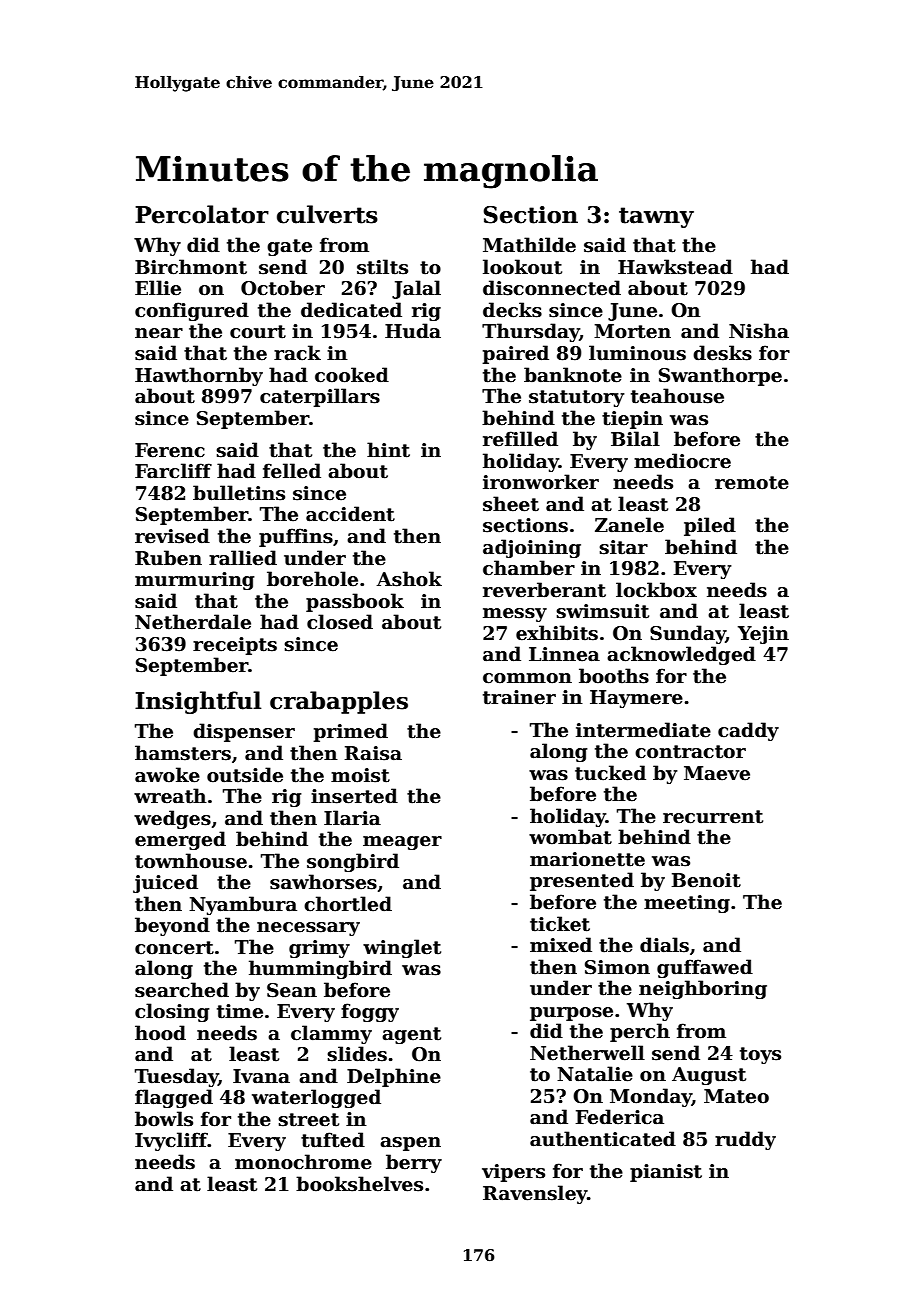 Image resolution: width=924 pixels, height=1311 pixels. What do you see at coordinates (513, 1173) in the image?
I see `vipers` at bounding box center [513, 1173].
